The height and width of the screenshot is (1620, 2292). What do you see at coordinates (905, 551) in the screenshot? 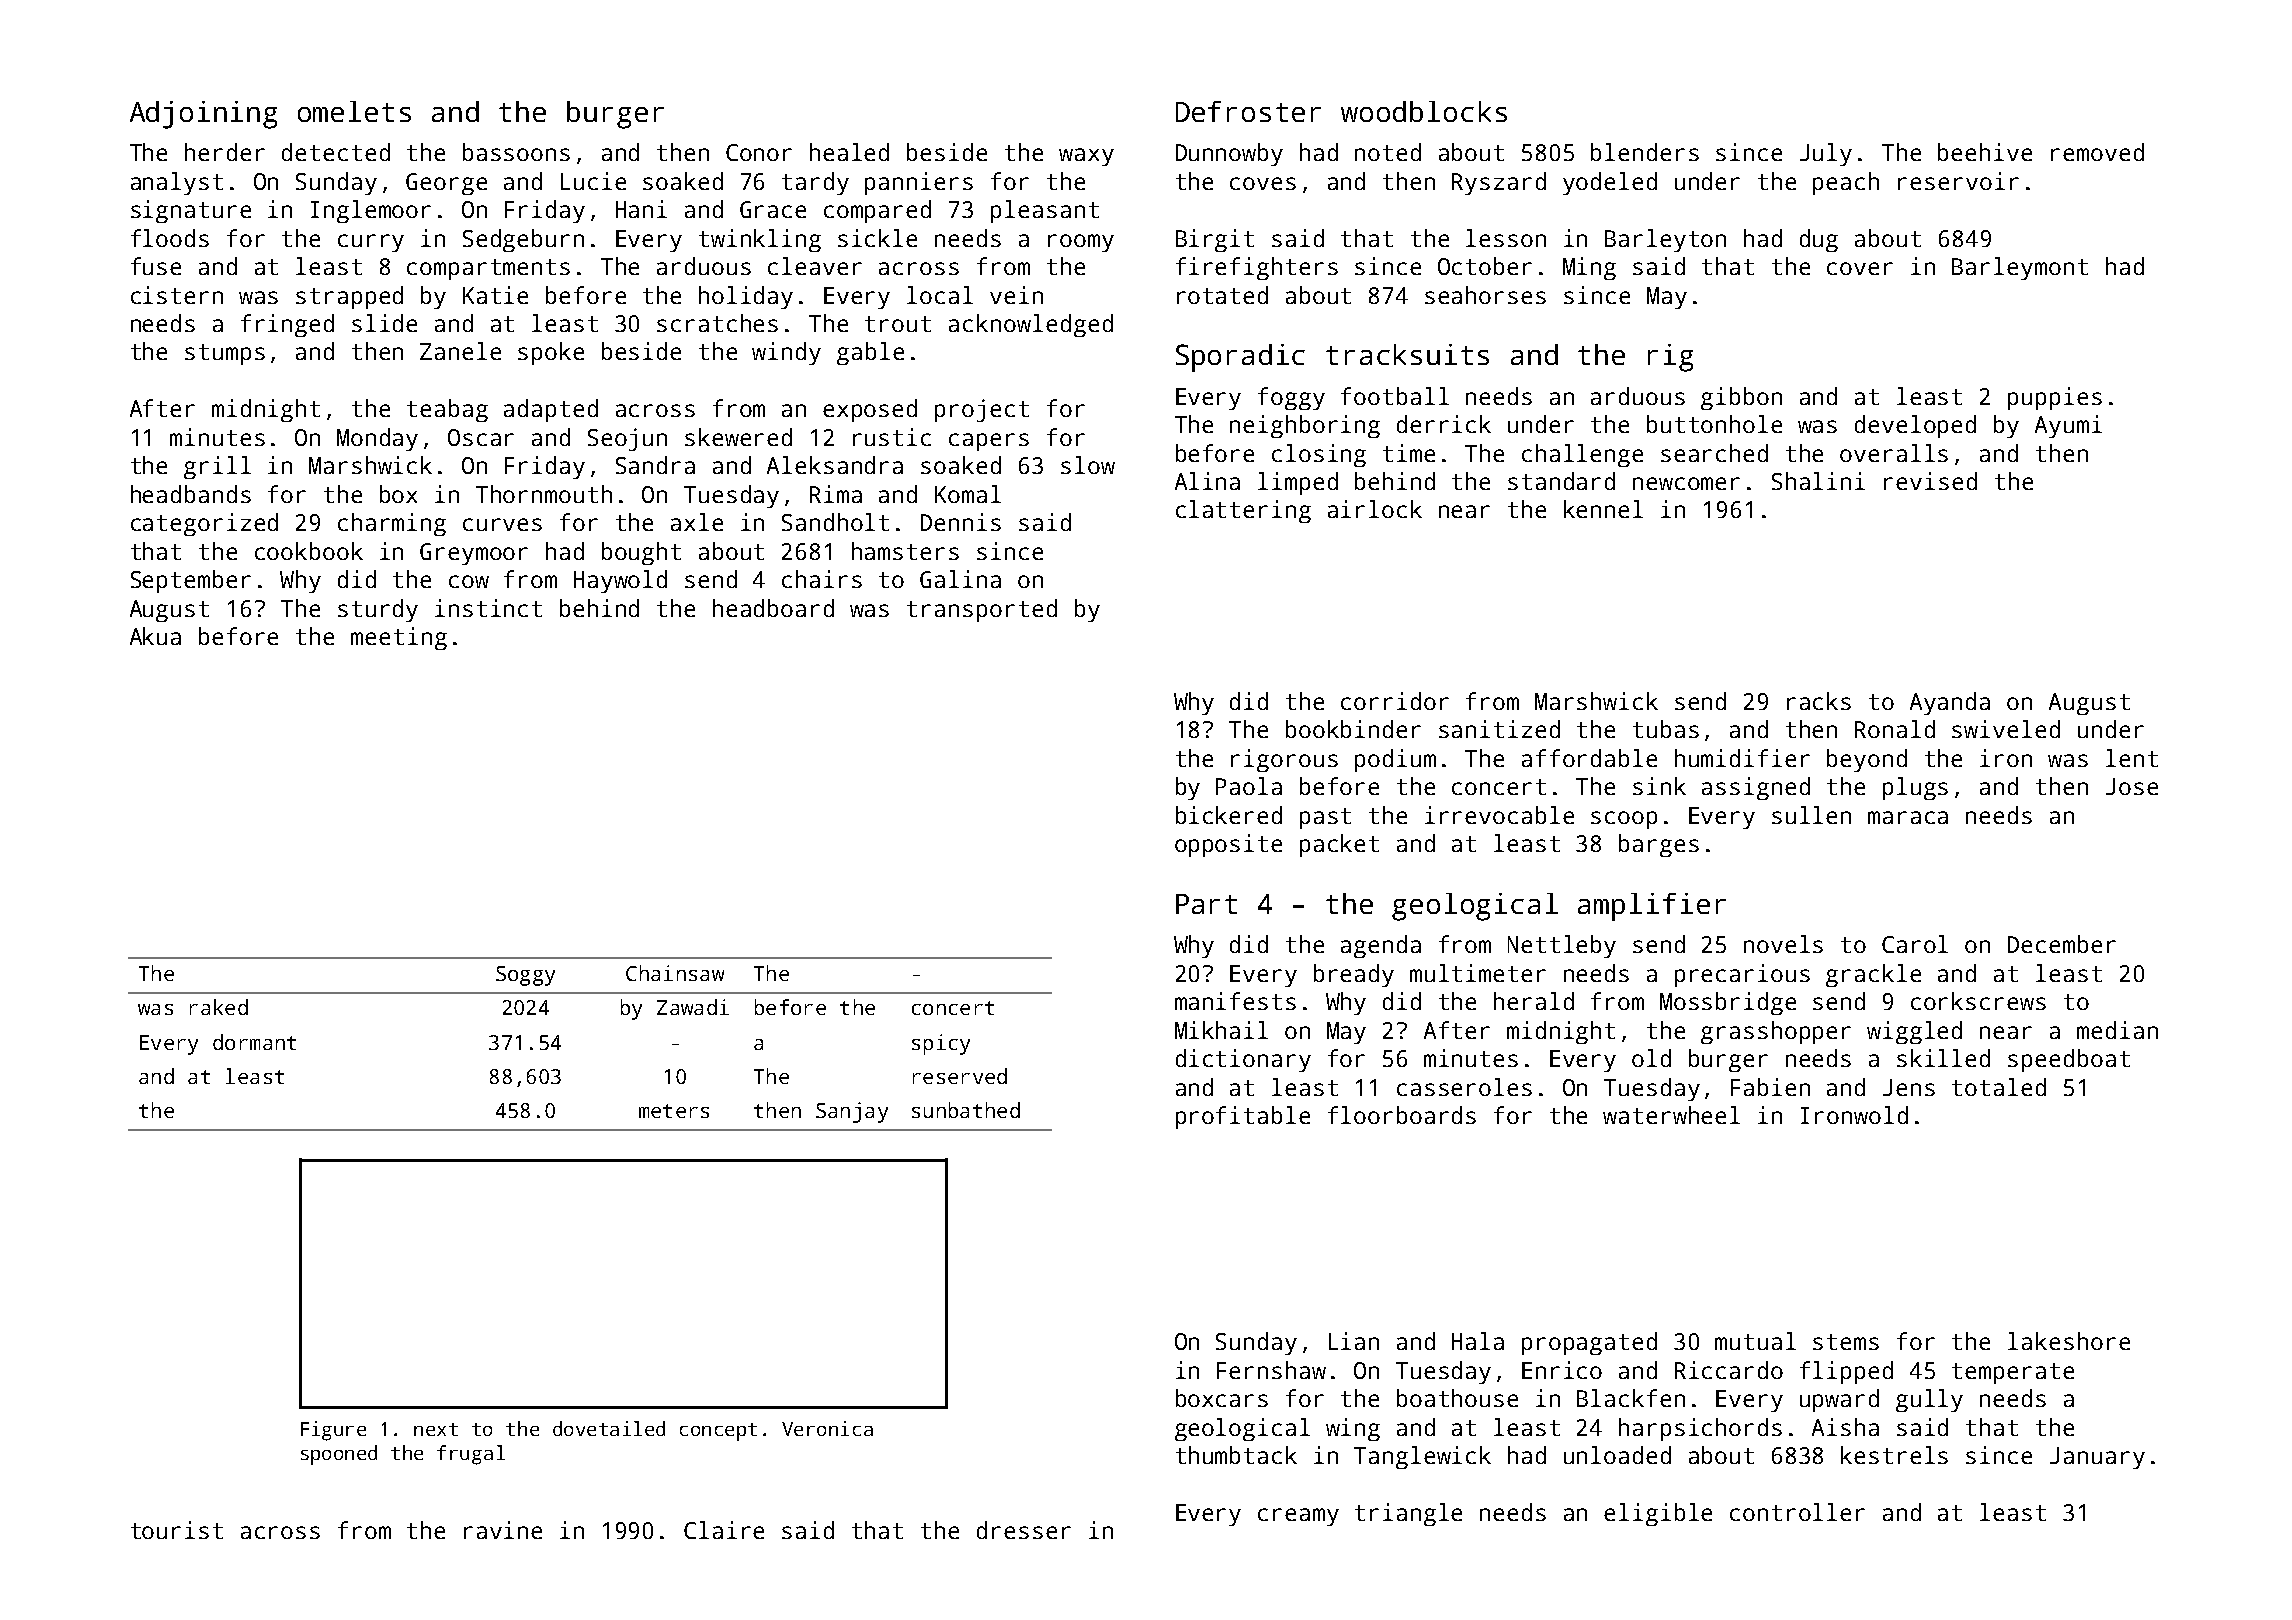
I see `hamsters` at bounding box center [905, 551].
